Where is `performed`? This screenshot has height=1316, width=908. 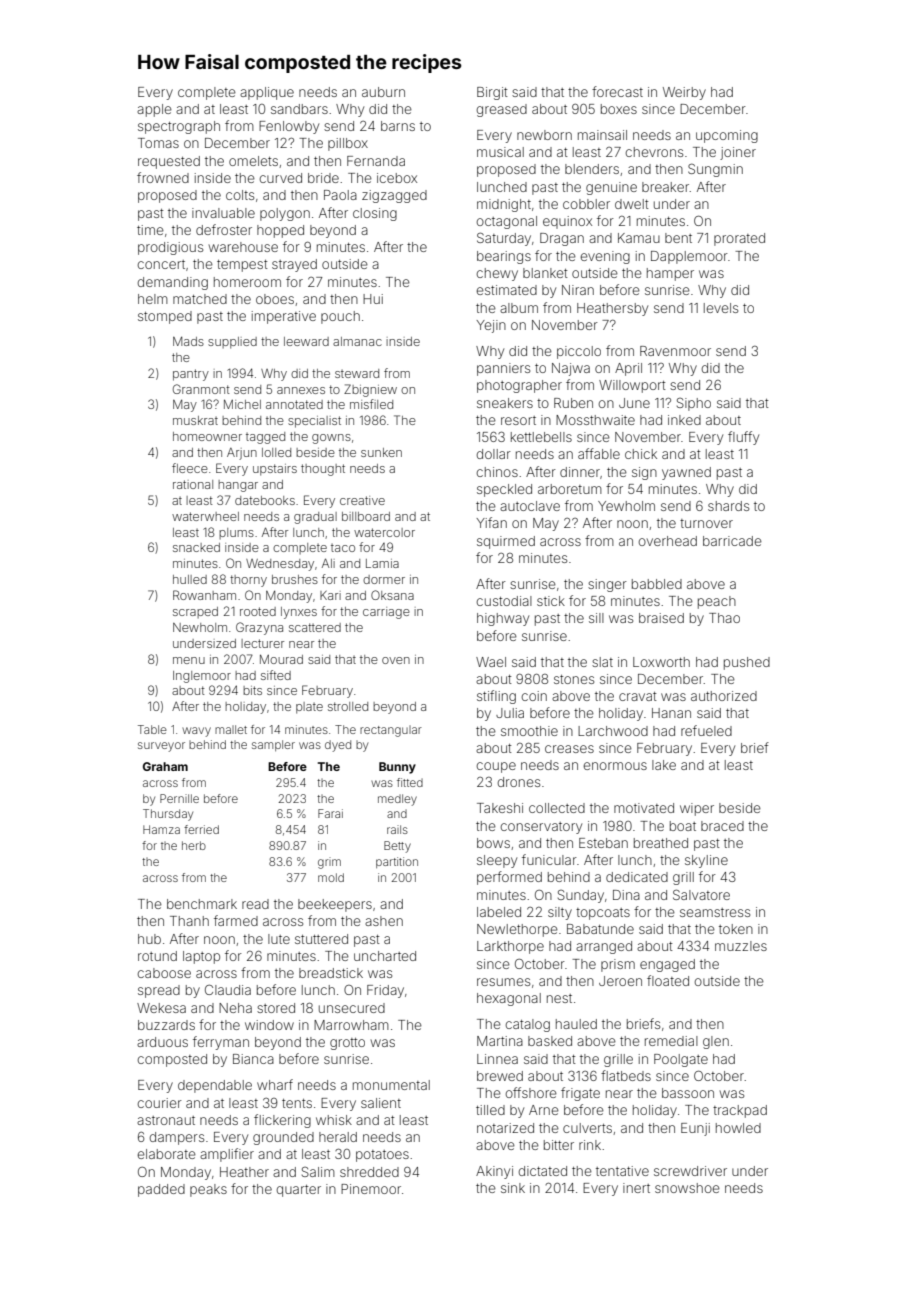
performed is located at coordinates (509, 878).
